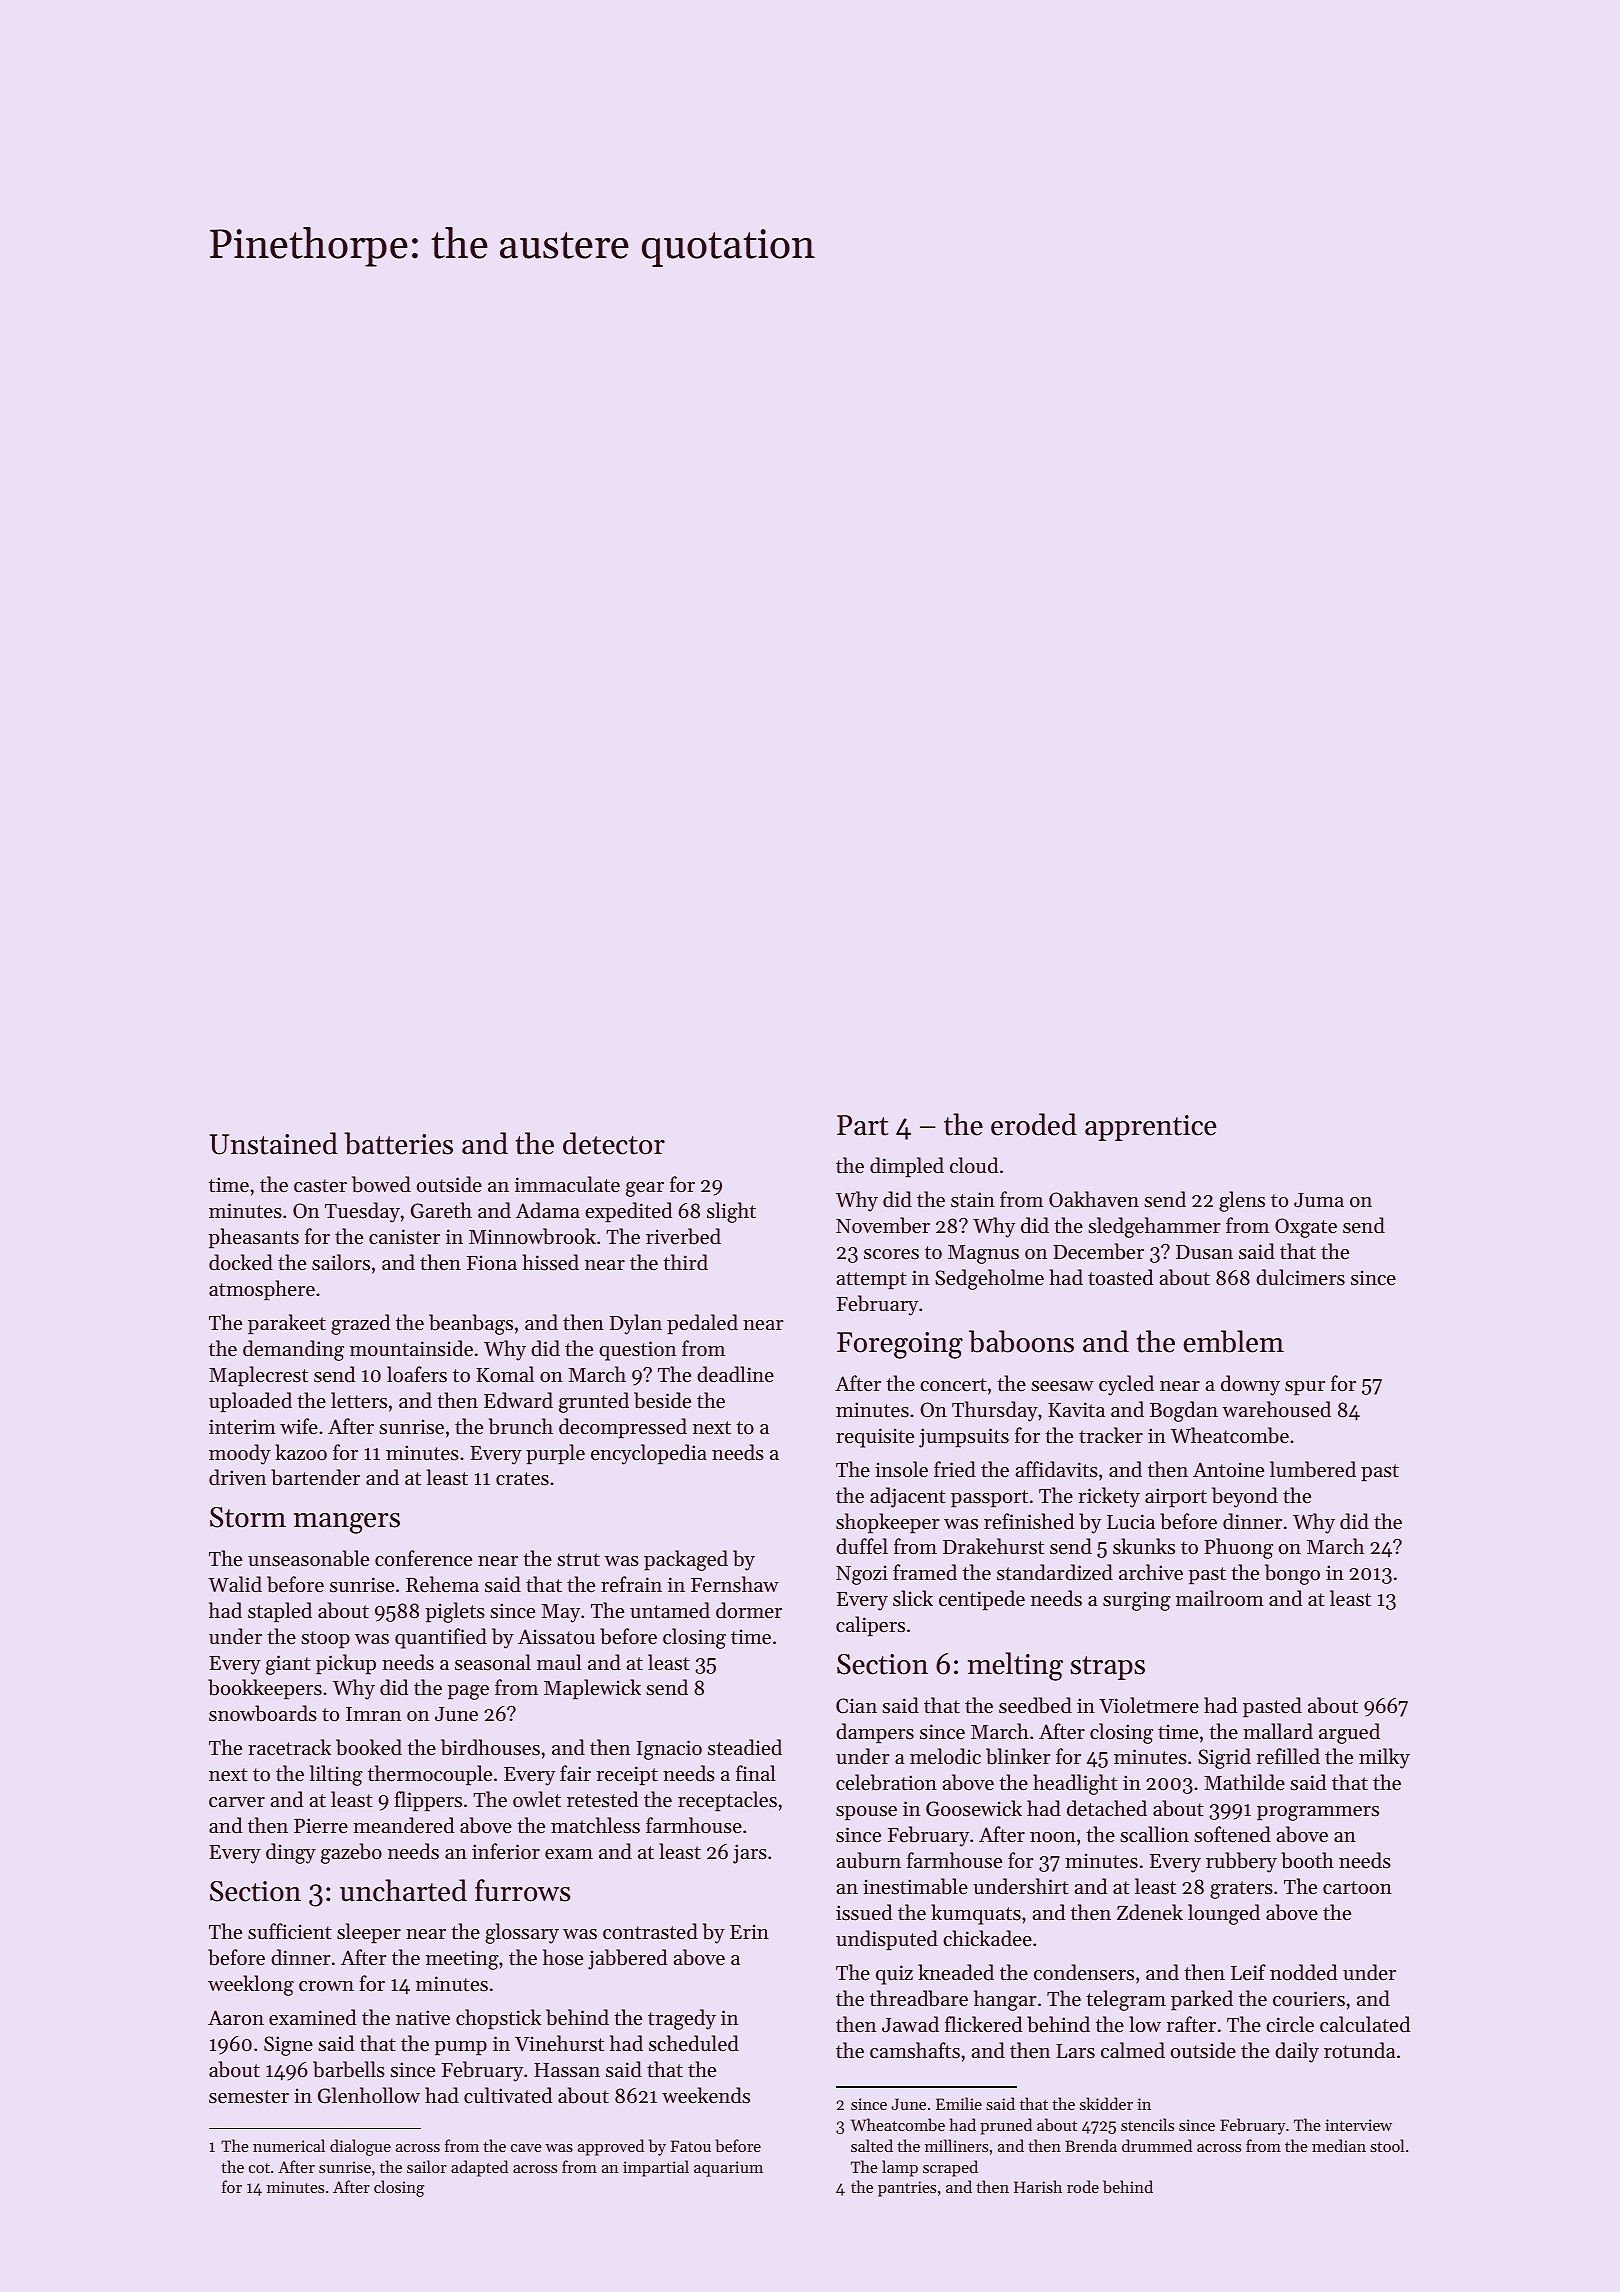 This page has height=2292, width=1620. Describe the element at coordinates (1303, 1972) in the page. I see `nodded` at that location.
